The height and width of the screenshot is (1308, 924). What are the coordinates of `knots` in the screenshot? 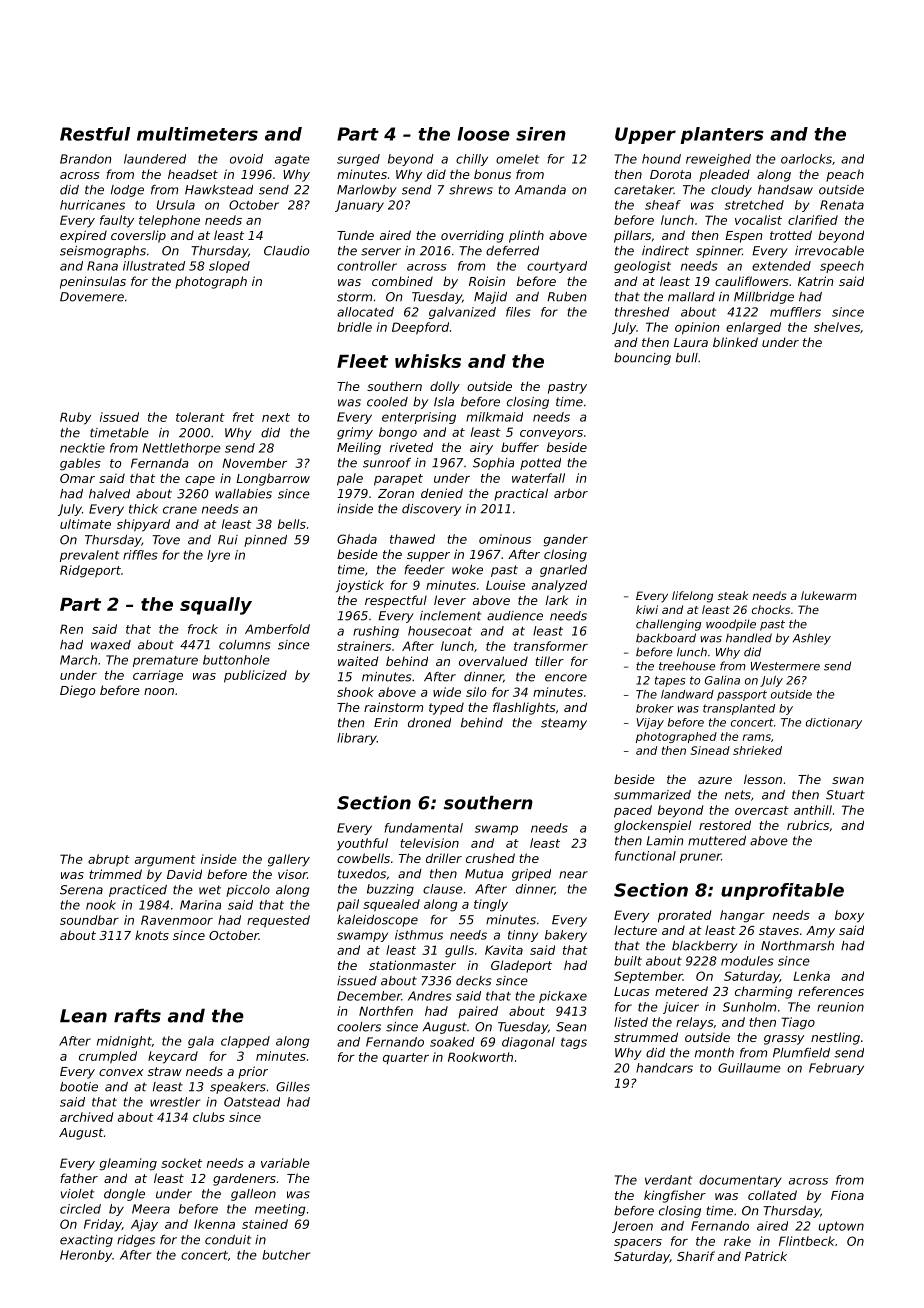 It's located at (152, 935).
